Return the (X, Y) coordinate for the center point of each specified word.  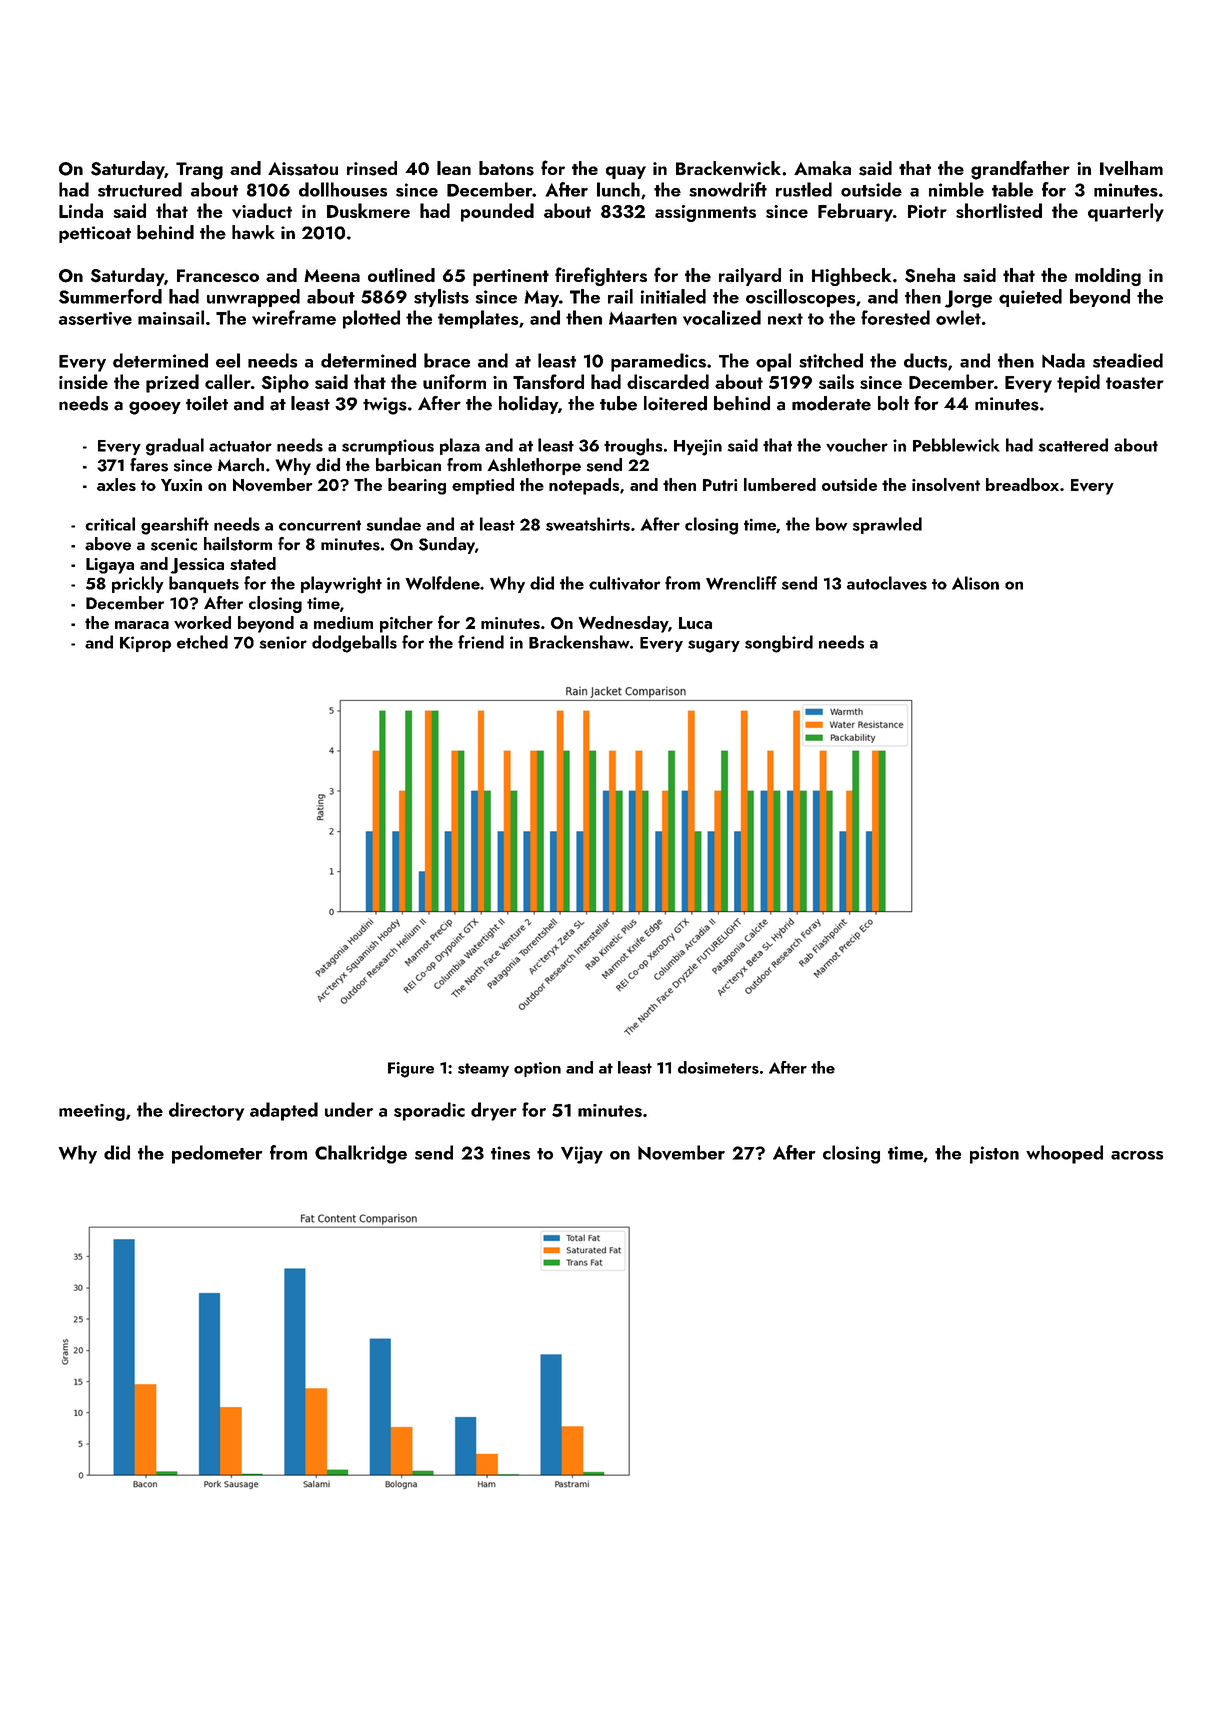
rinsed (372, 168)
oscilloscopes (800, 298)
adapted (284, 1111)
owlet (958, 317)
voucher (857, 445)
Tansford (548, 381)
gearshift (175, 526)
